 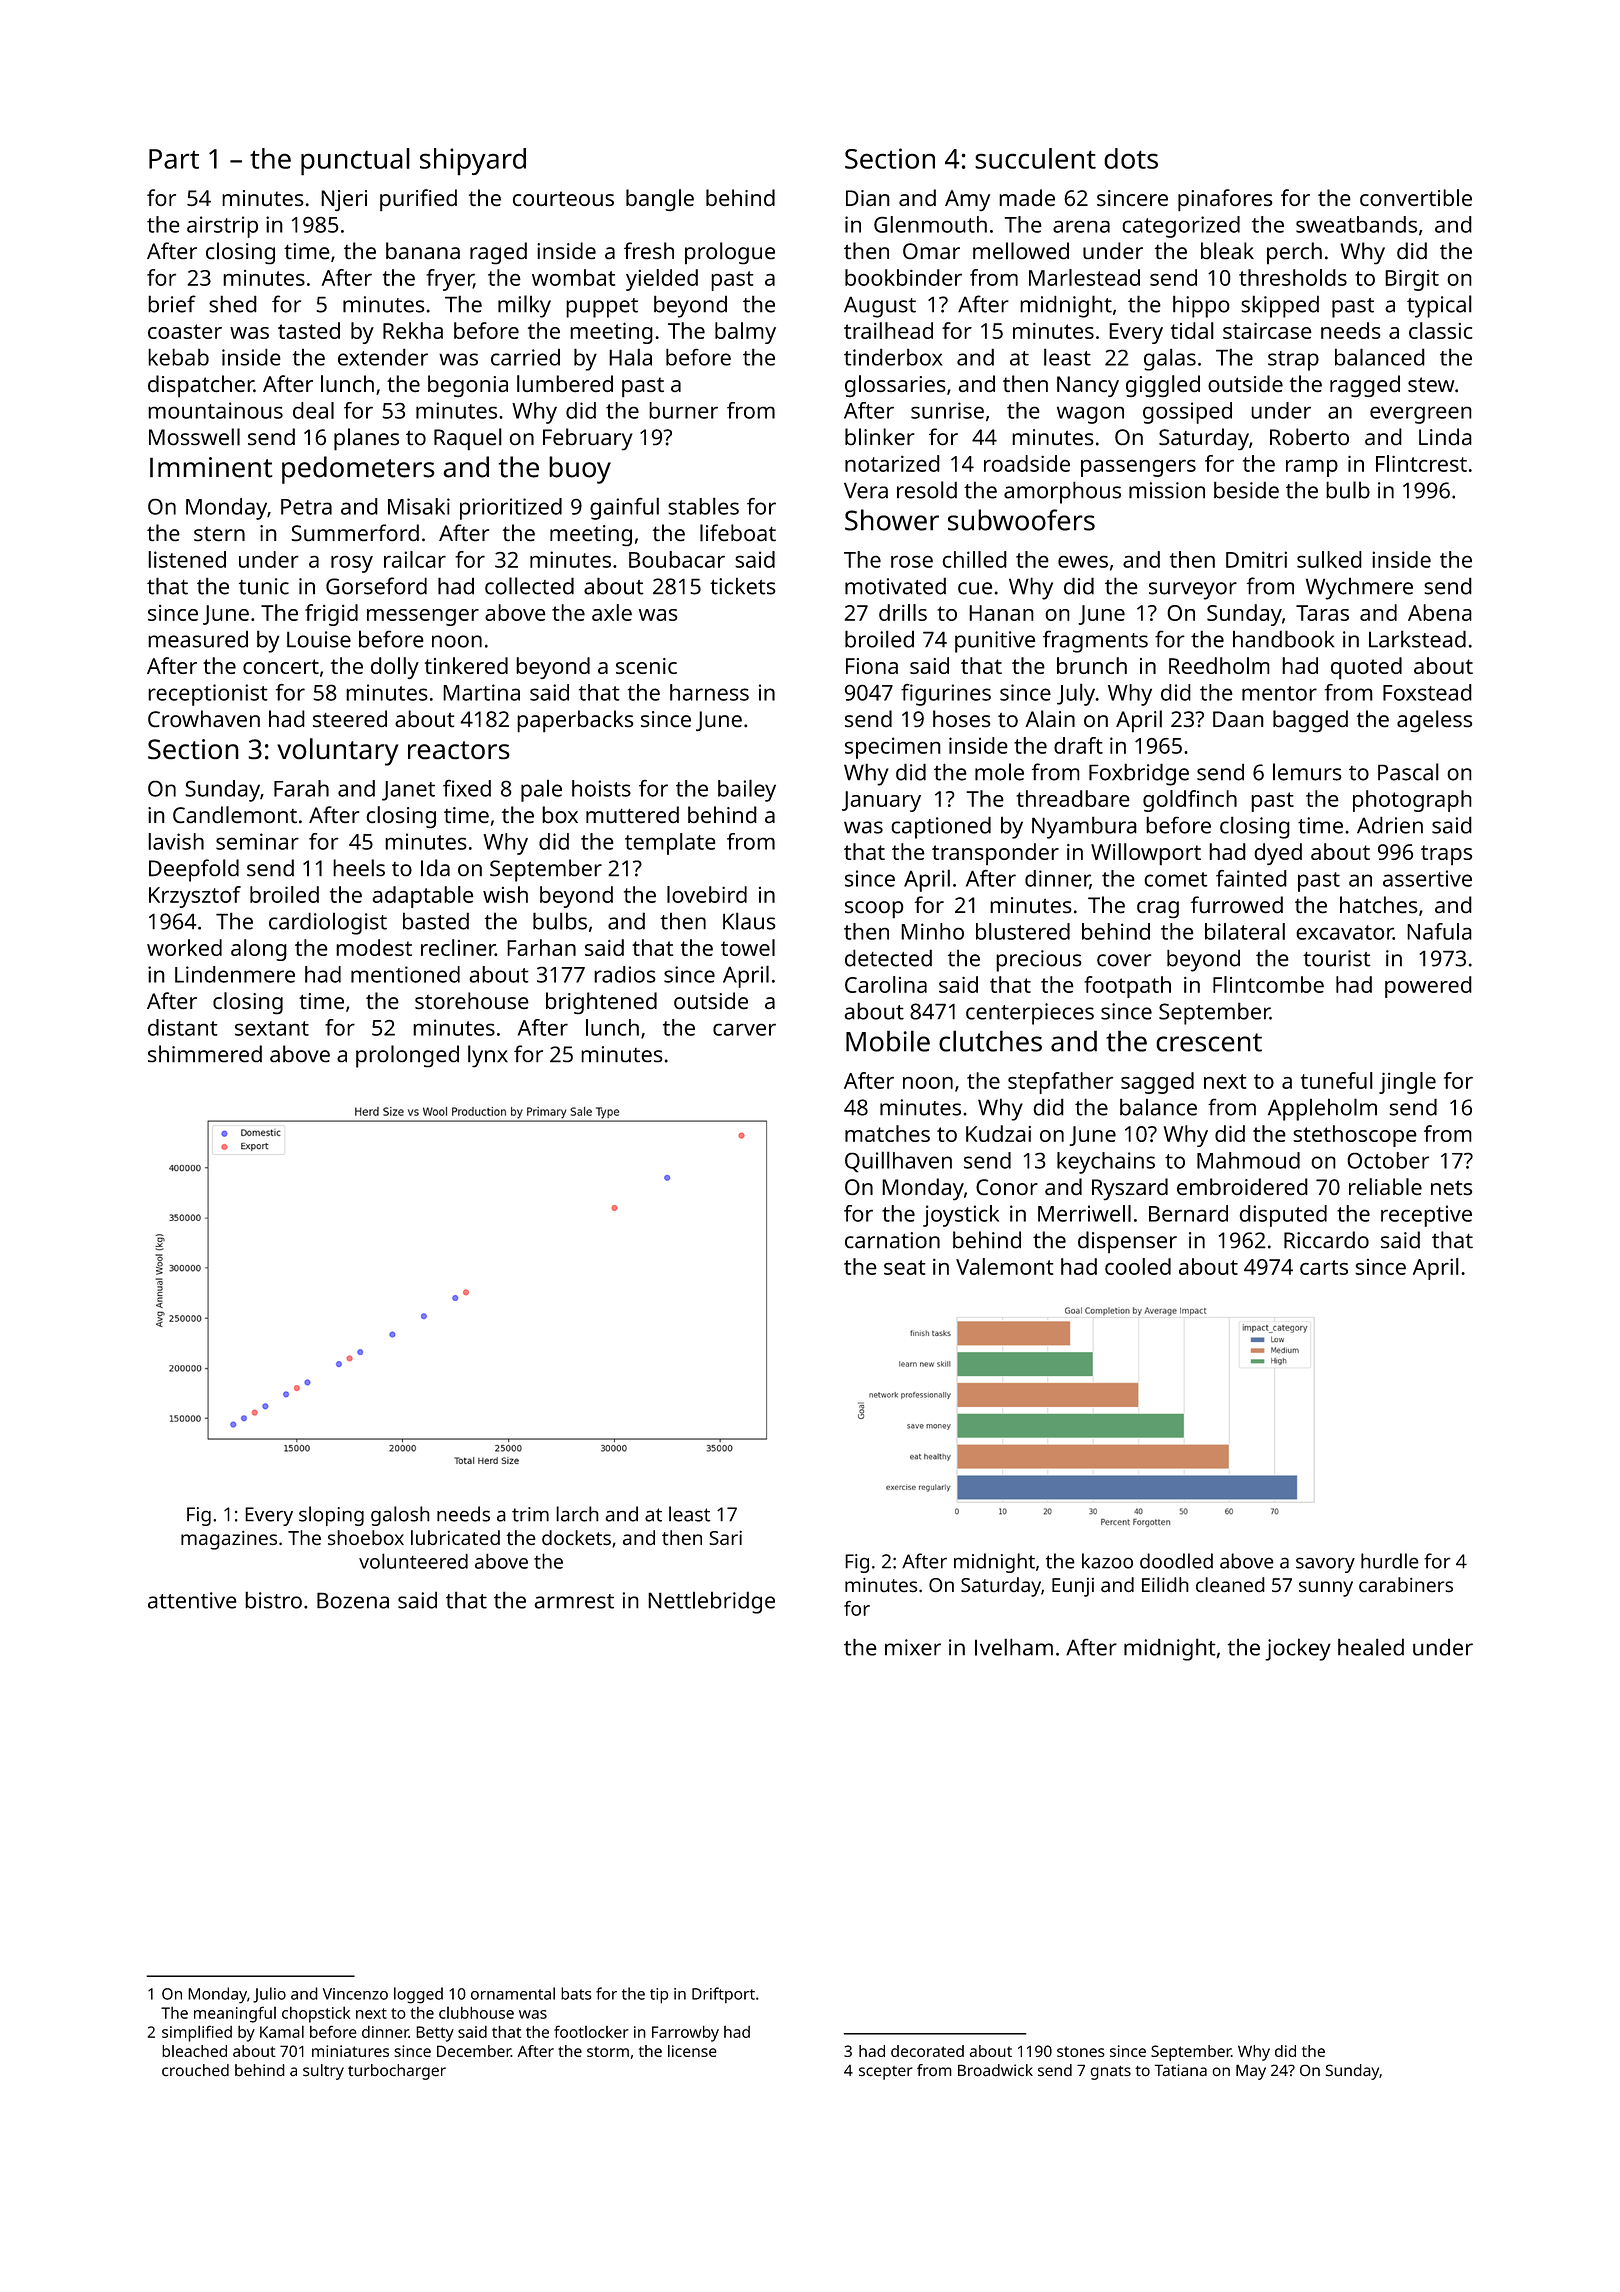 What do you see at coordinates (1190, 801) in the screenshot?
I see `goldfinch` at bounding box center [1190, 801].
